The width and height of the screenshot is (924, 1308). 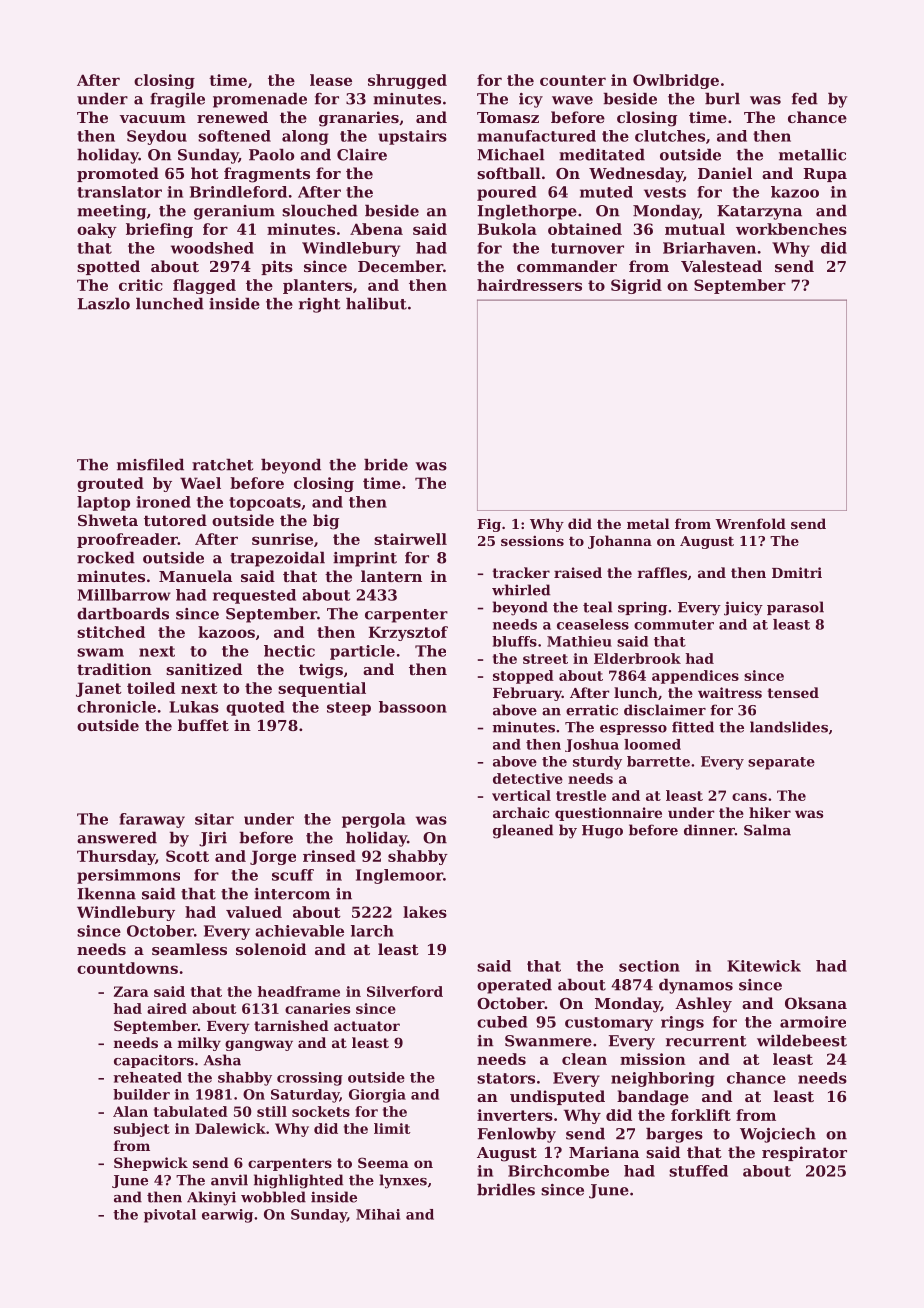 What do you see at coordinates (767, 830) in the screenshot?
I see `Salma` at bounding box center [767, 830].
